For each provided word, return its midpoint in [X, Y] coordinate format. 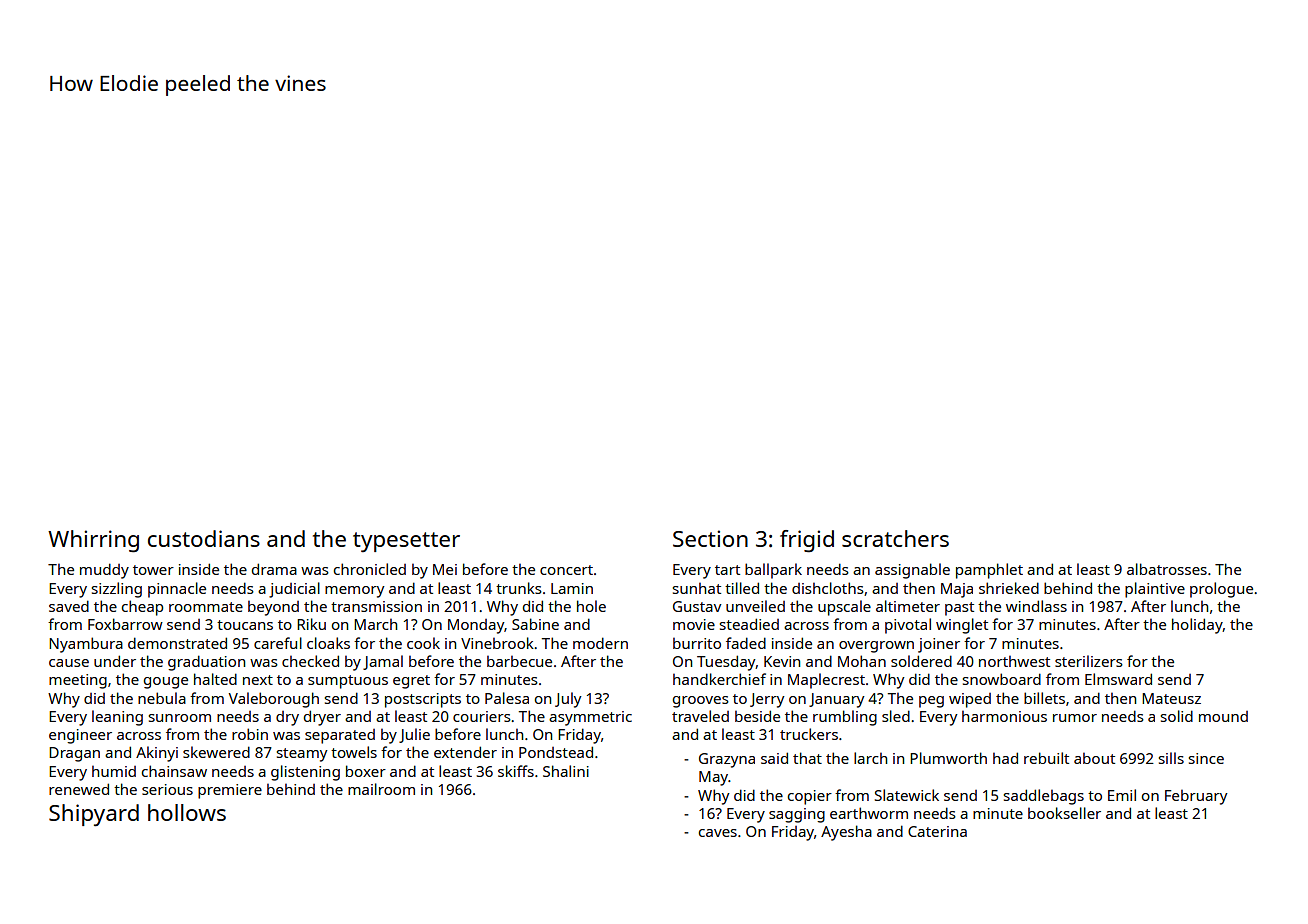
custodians [204, 538]
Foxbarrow [125, 624]
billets [1044, 698]
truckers [809, 734]
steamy [302, 755]
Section [710, 538]
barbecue [519, 661]
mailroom [381, 789]
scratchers [895, 538]
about [1094, 758]
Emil [1122, 795]
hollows [187, 812]
